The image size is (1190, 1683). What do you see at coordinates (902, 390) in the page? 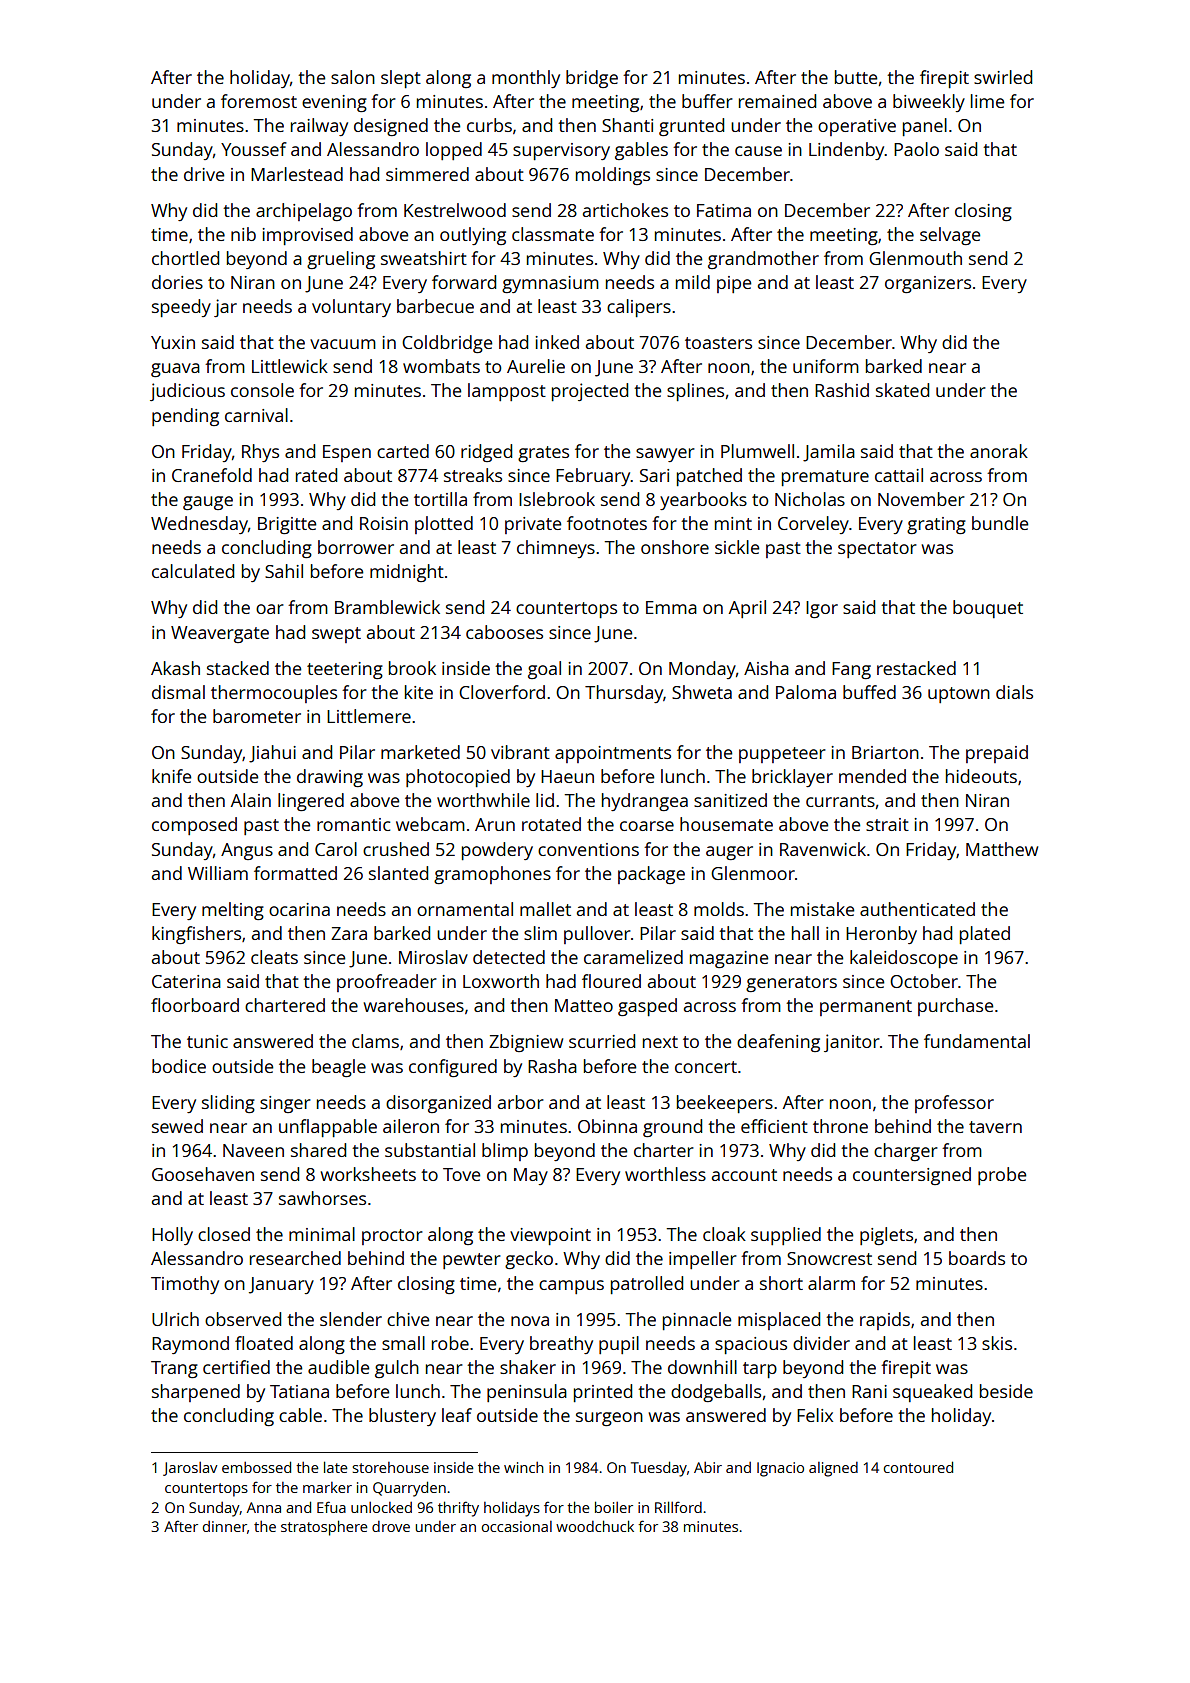
I see `skated` at bounding box center [902, 390].
